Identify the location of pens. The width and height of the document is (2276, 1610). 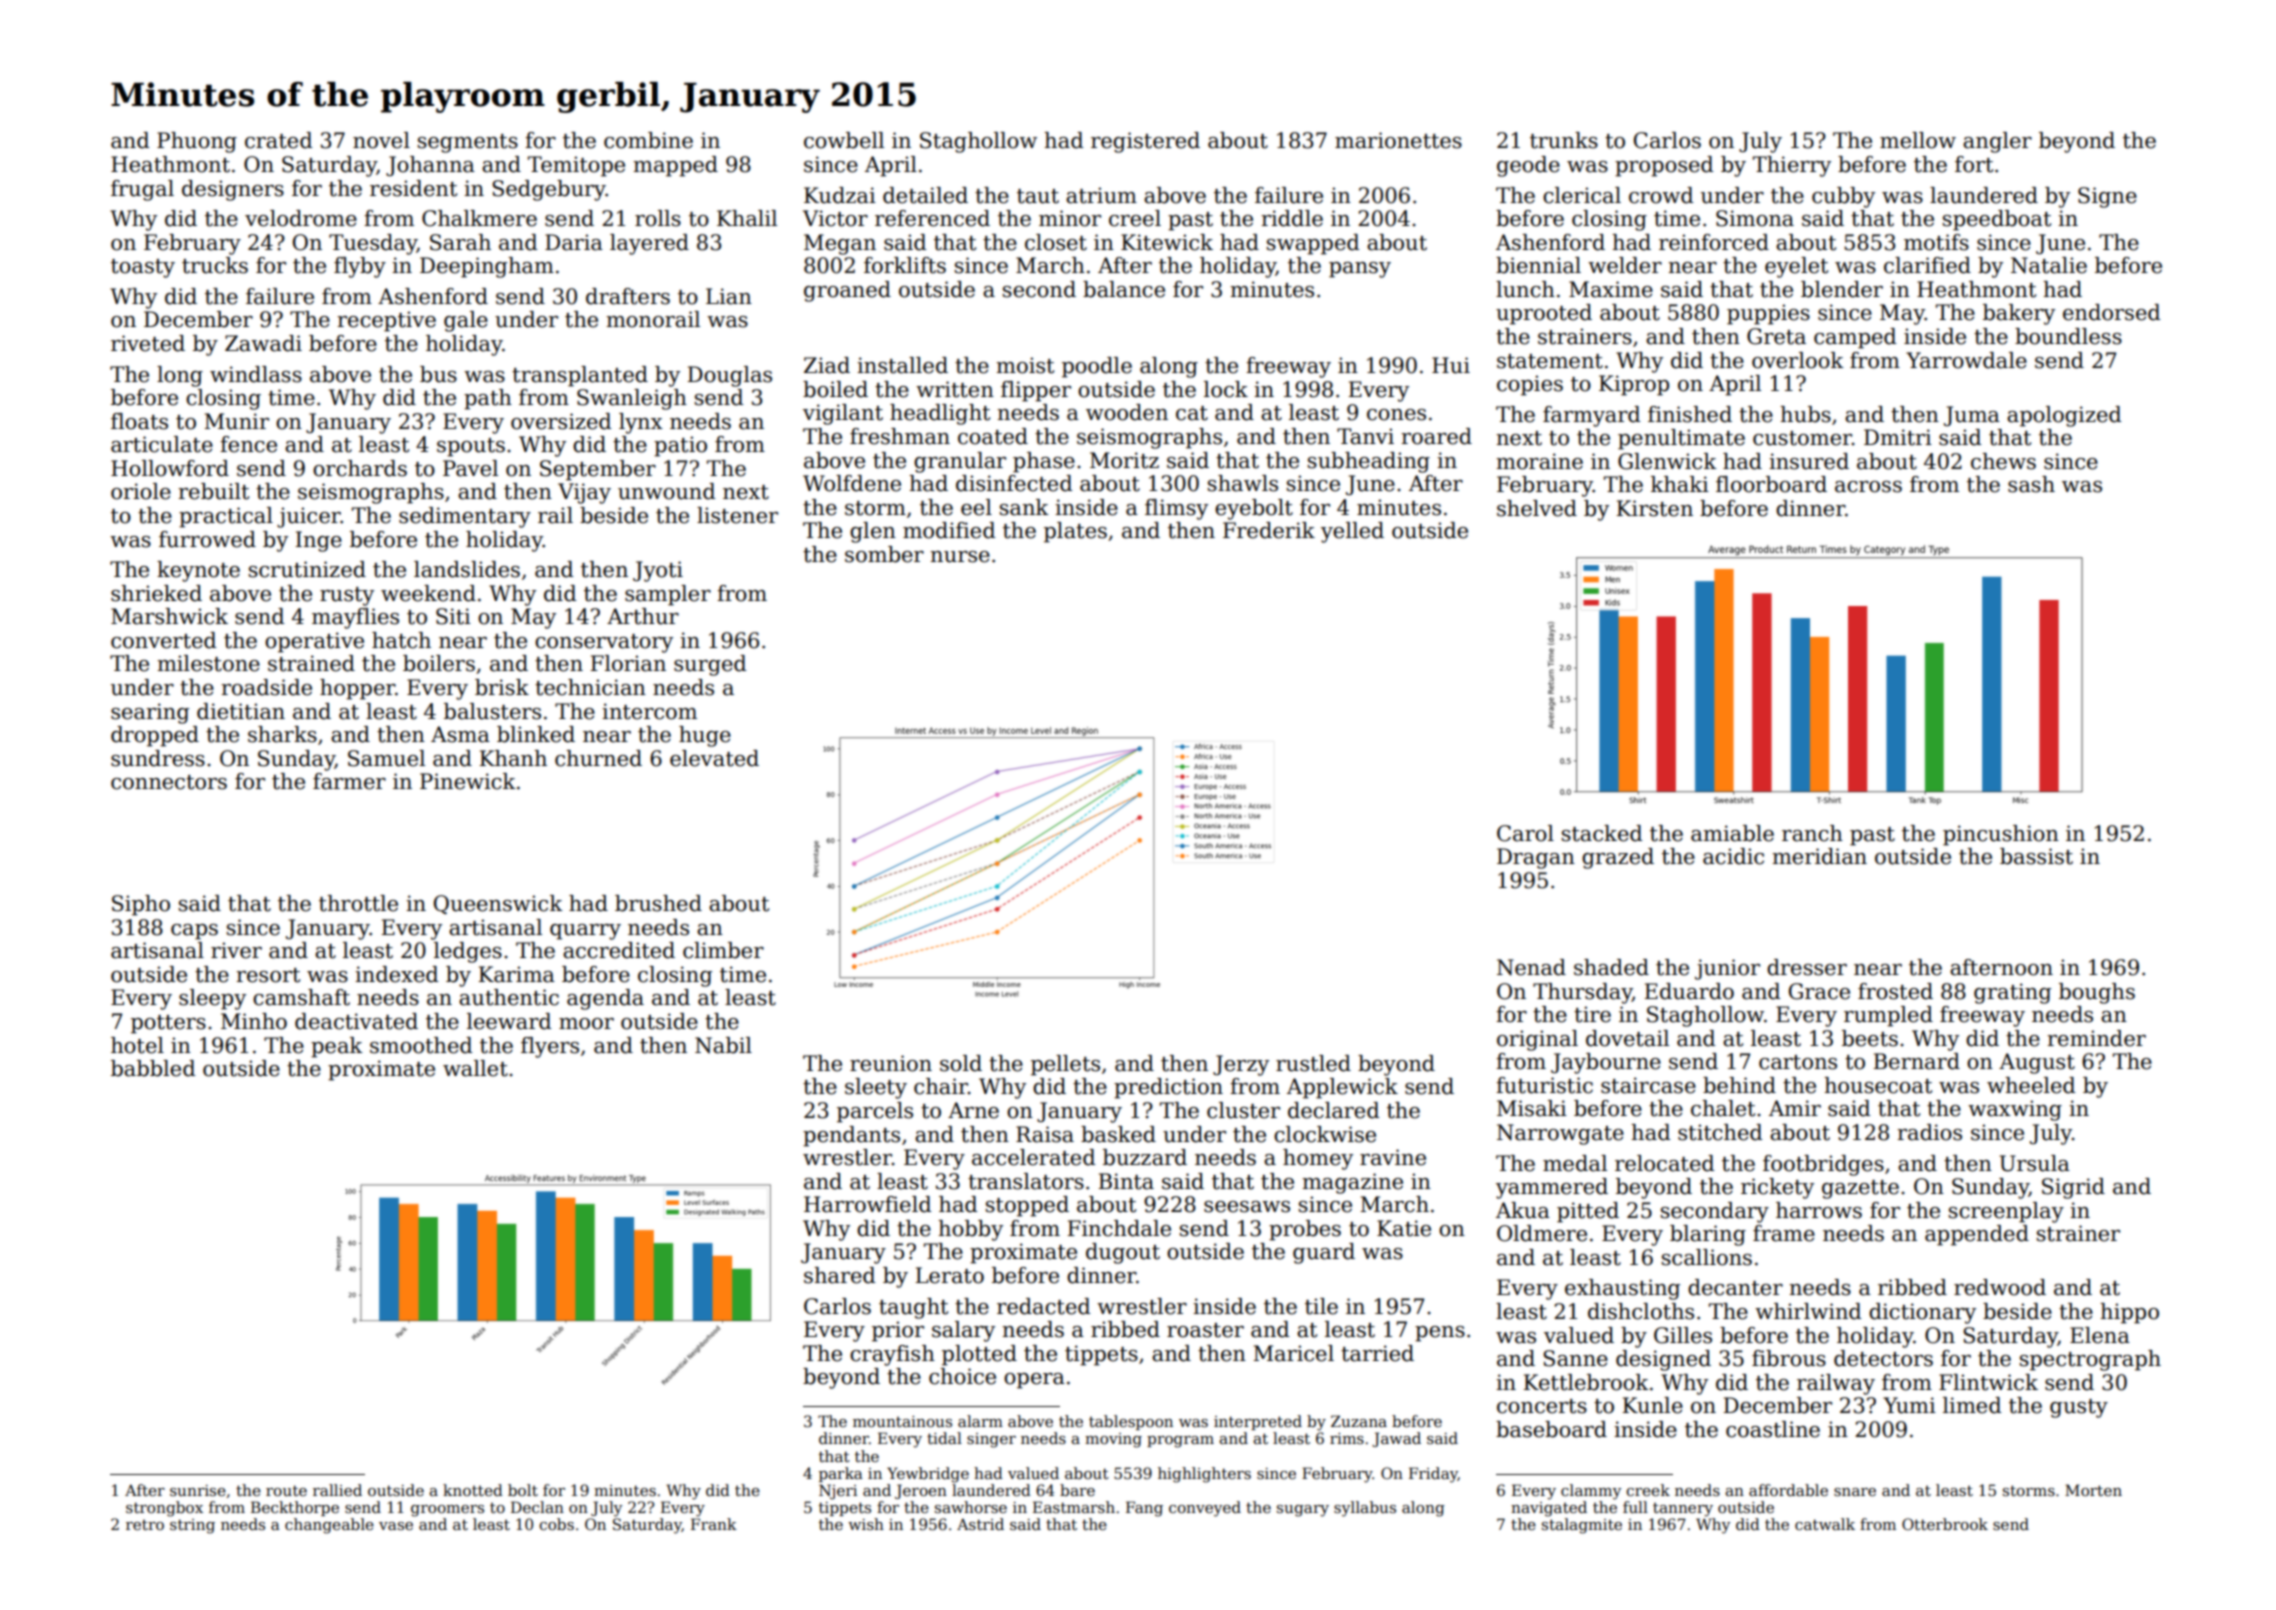
(1440, 1334).
